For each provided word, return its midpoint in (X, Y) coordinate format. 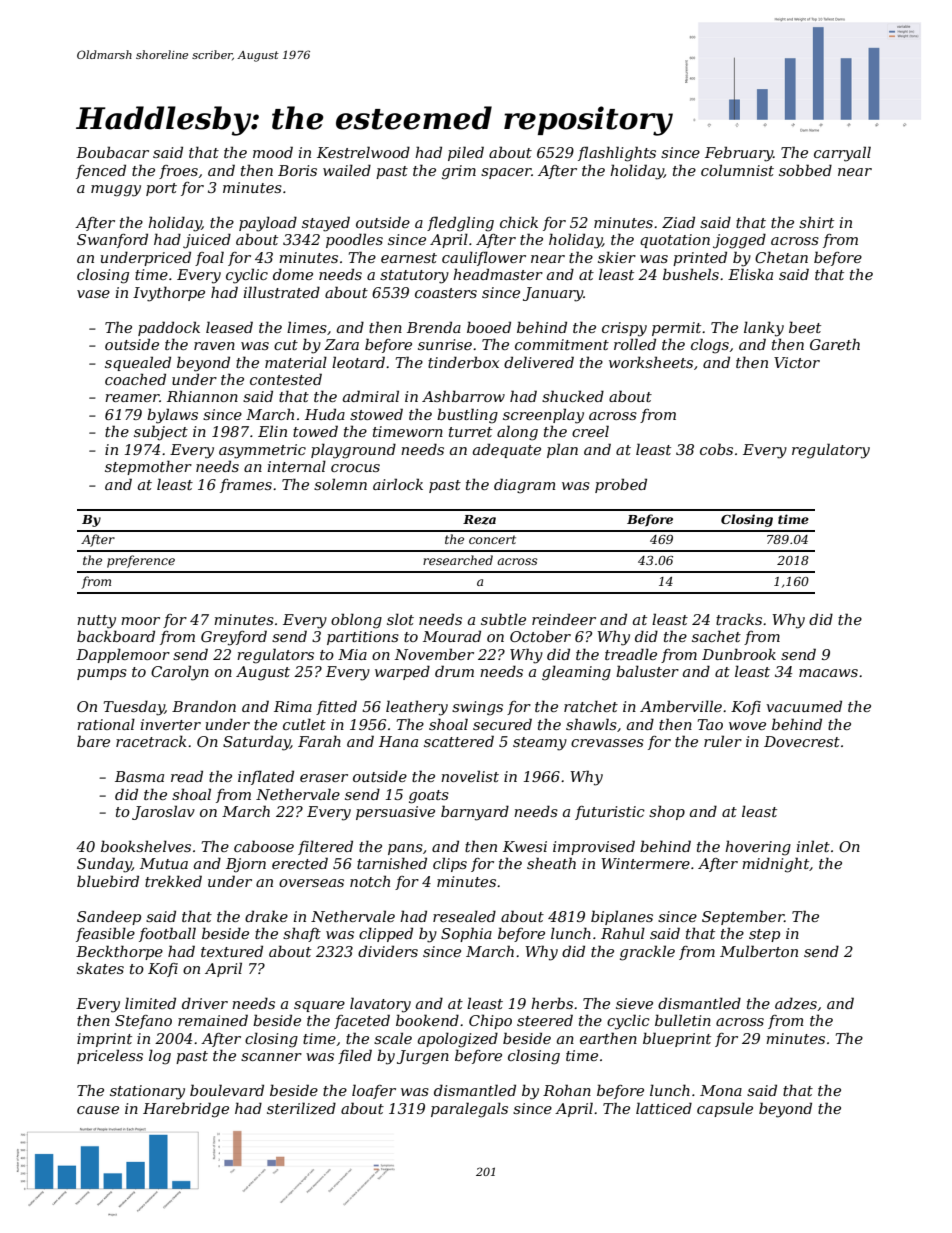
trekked (173, 881)
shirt (816, 222)
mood (273, 152)
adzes (796, 1003)
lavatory (380, 1005)
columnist (737, 170)
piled (466, 153)
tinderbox (463, 362)
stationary (147, 1092)
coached (135, 379)
